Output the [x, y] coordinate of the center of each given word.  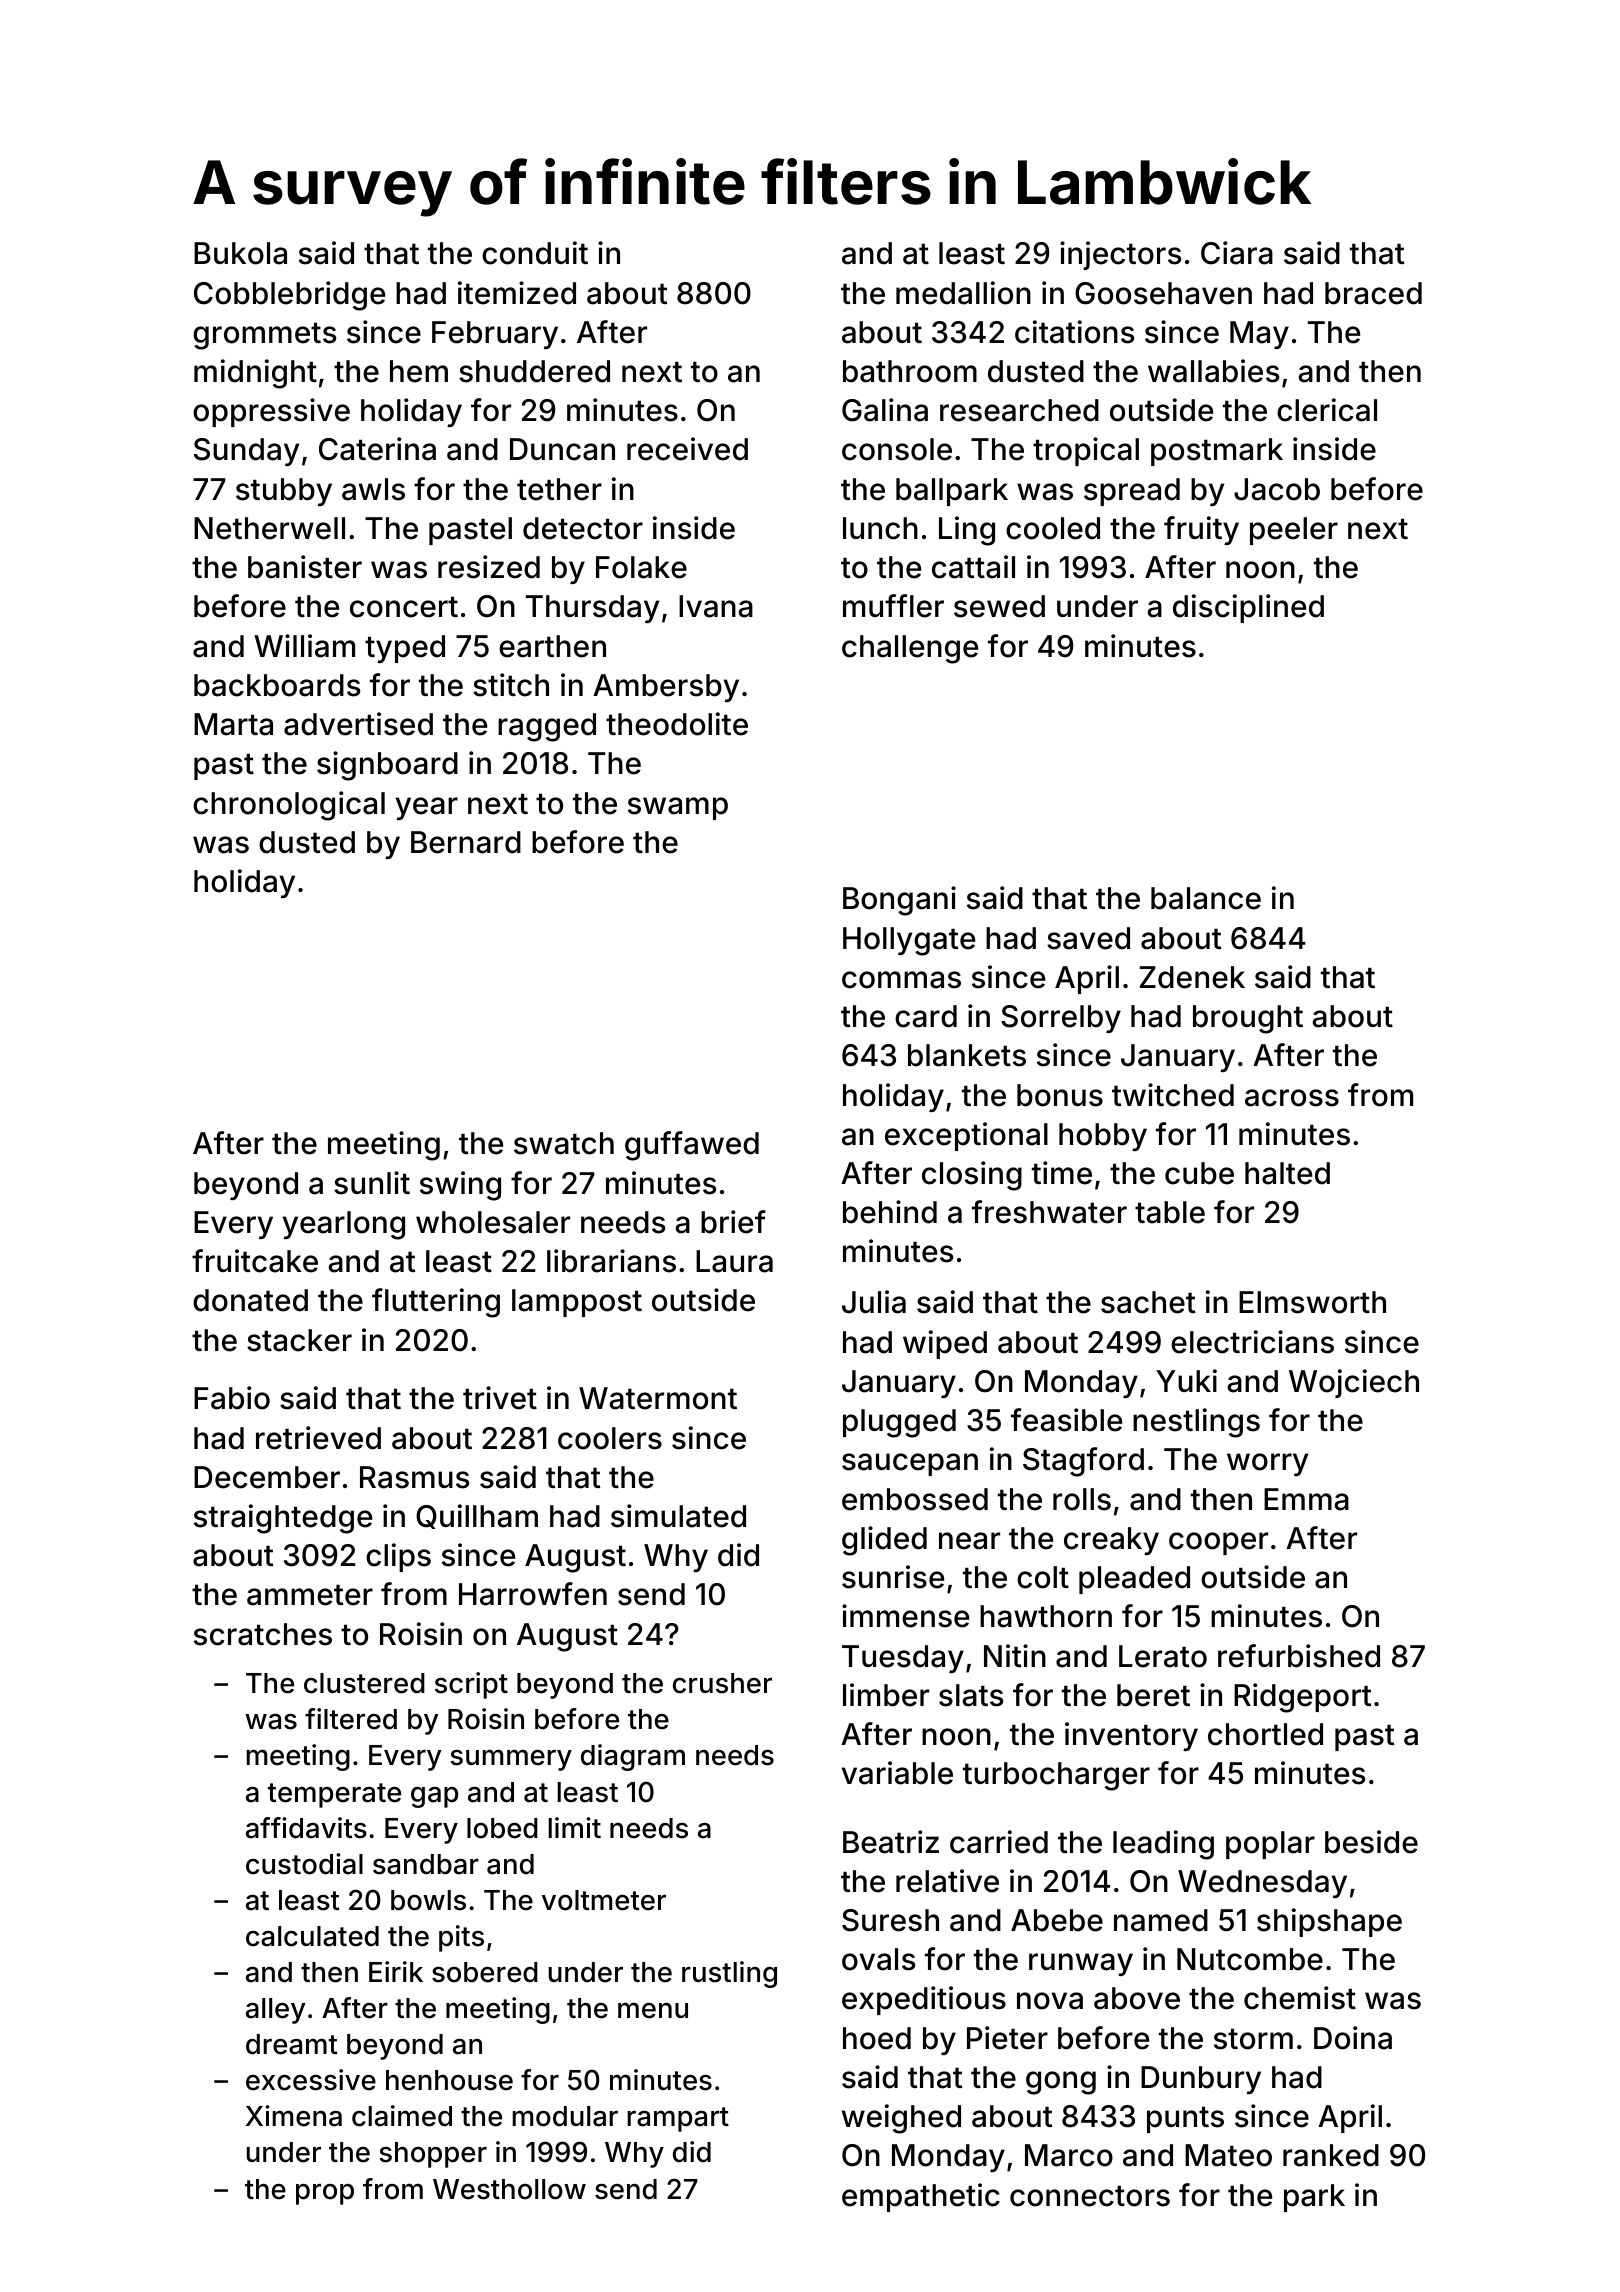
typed [405, 649]
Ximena [294, 2116]
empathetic [921, 2197]
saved [1088, 938]
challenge [910, 649]
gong [1061, 2083]
